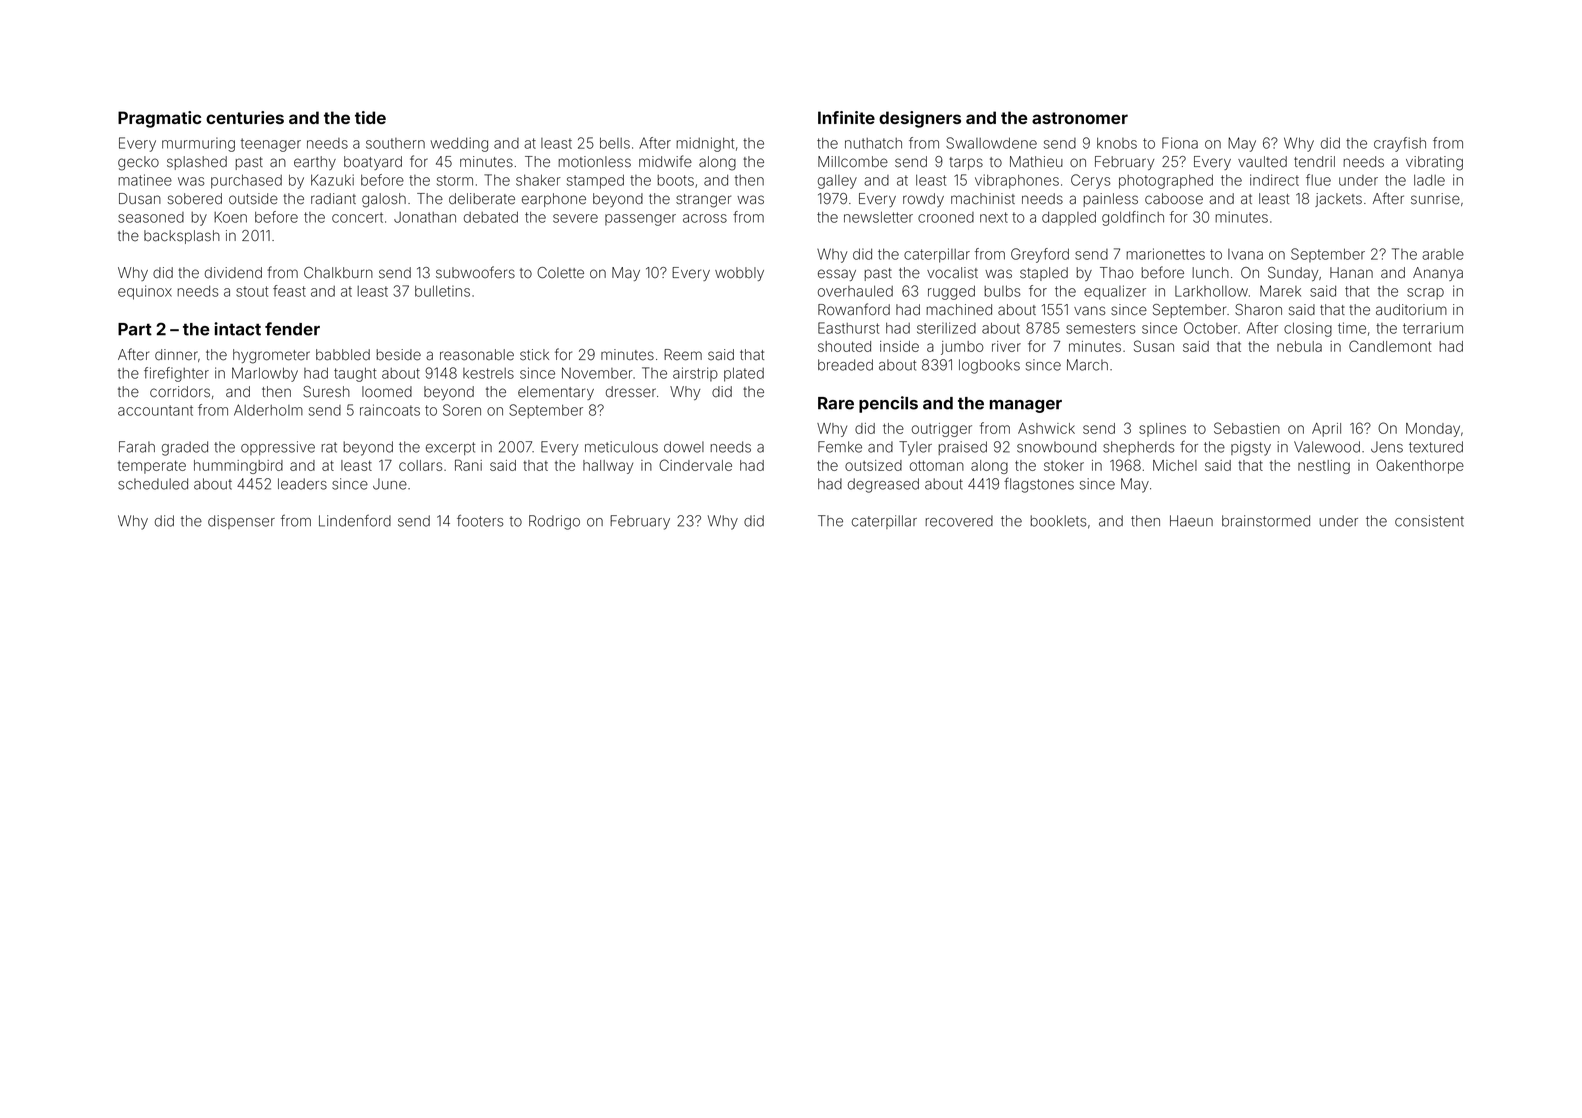  Describe the element at coordinates (152, 467) in the screenshot. I see `temperate` at that location.
